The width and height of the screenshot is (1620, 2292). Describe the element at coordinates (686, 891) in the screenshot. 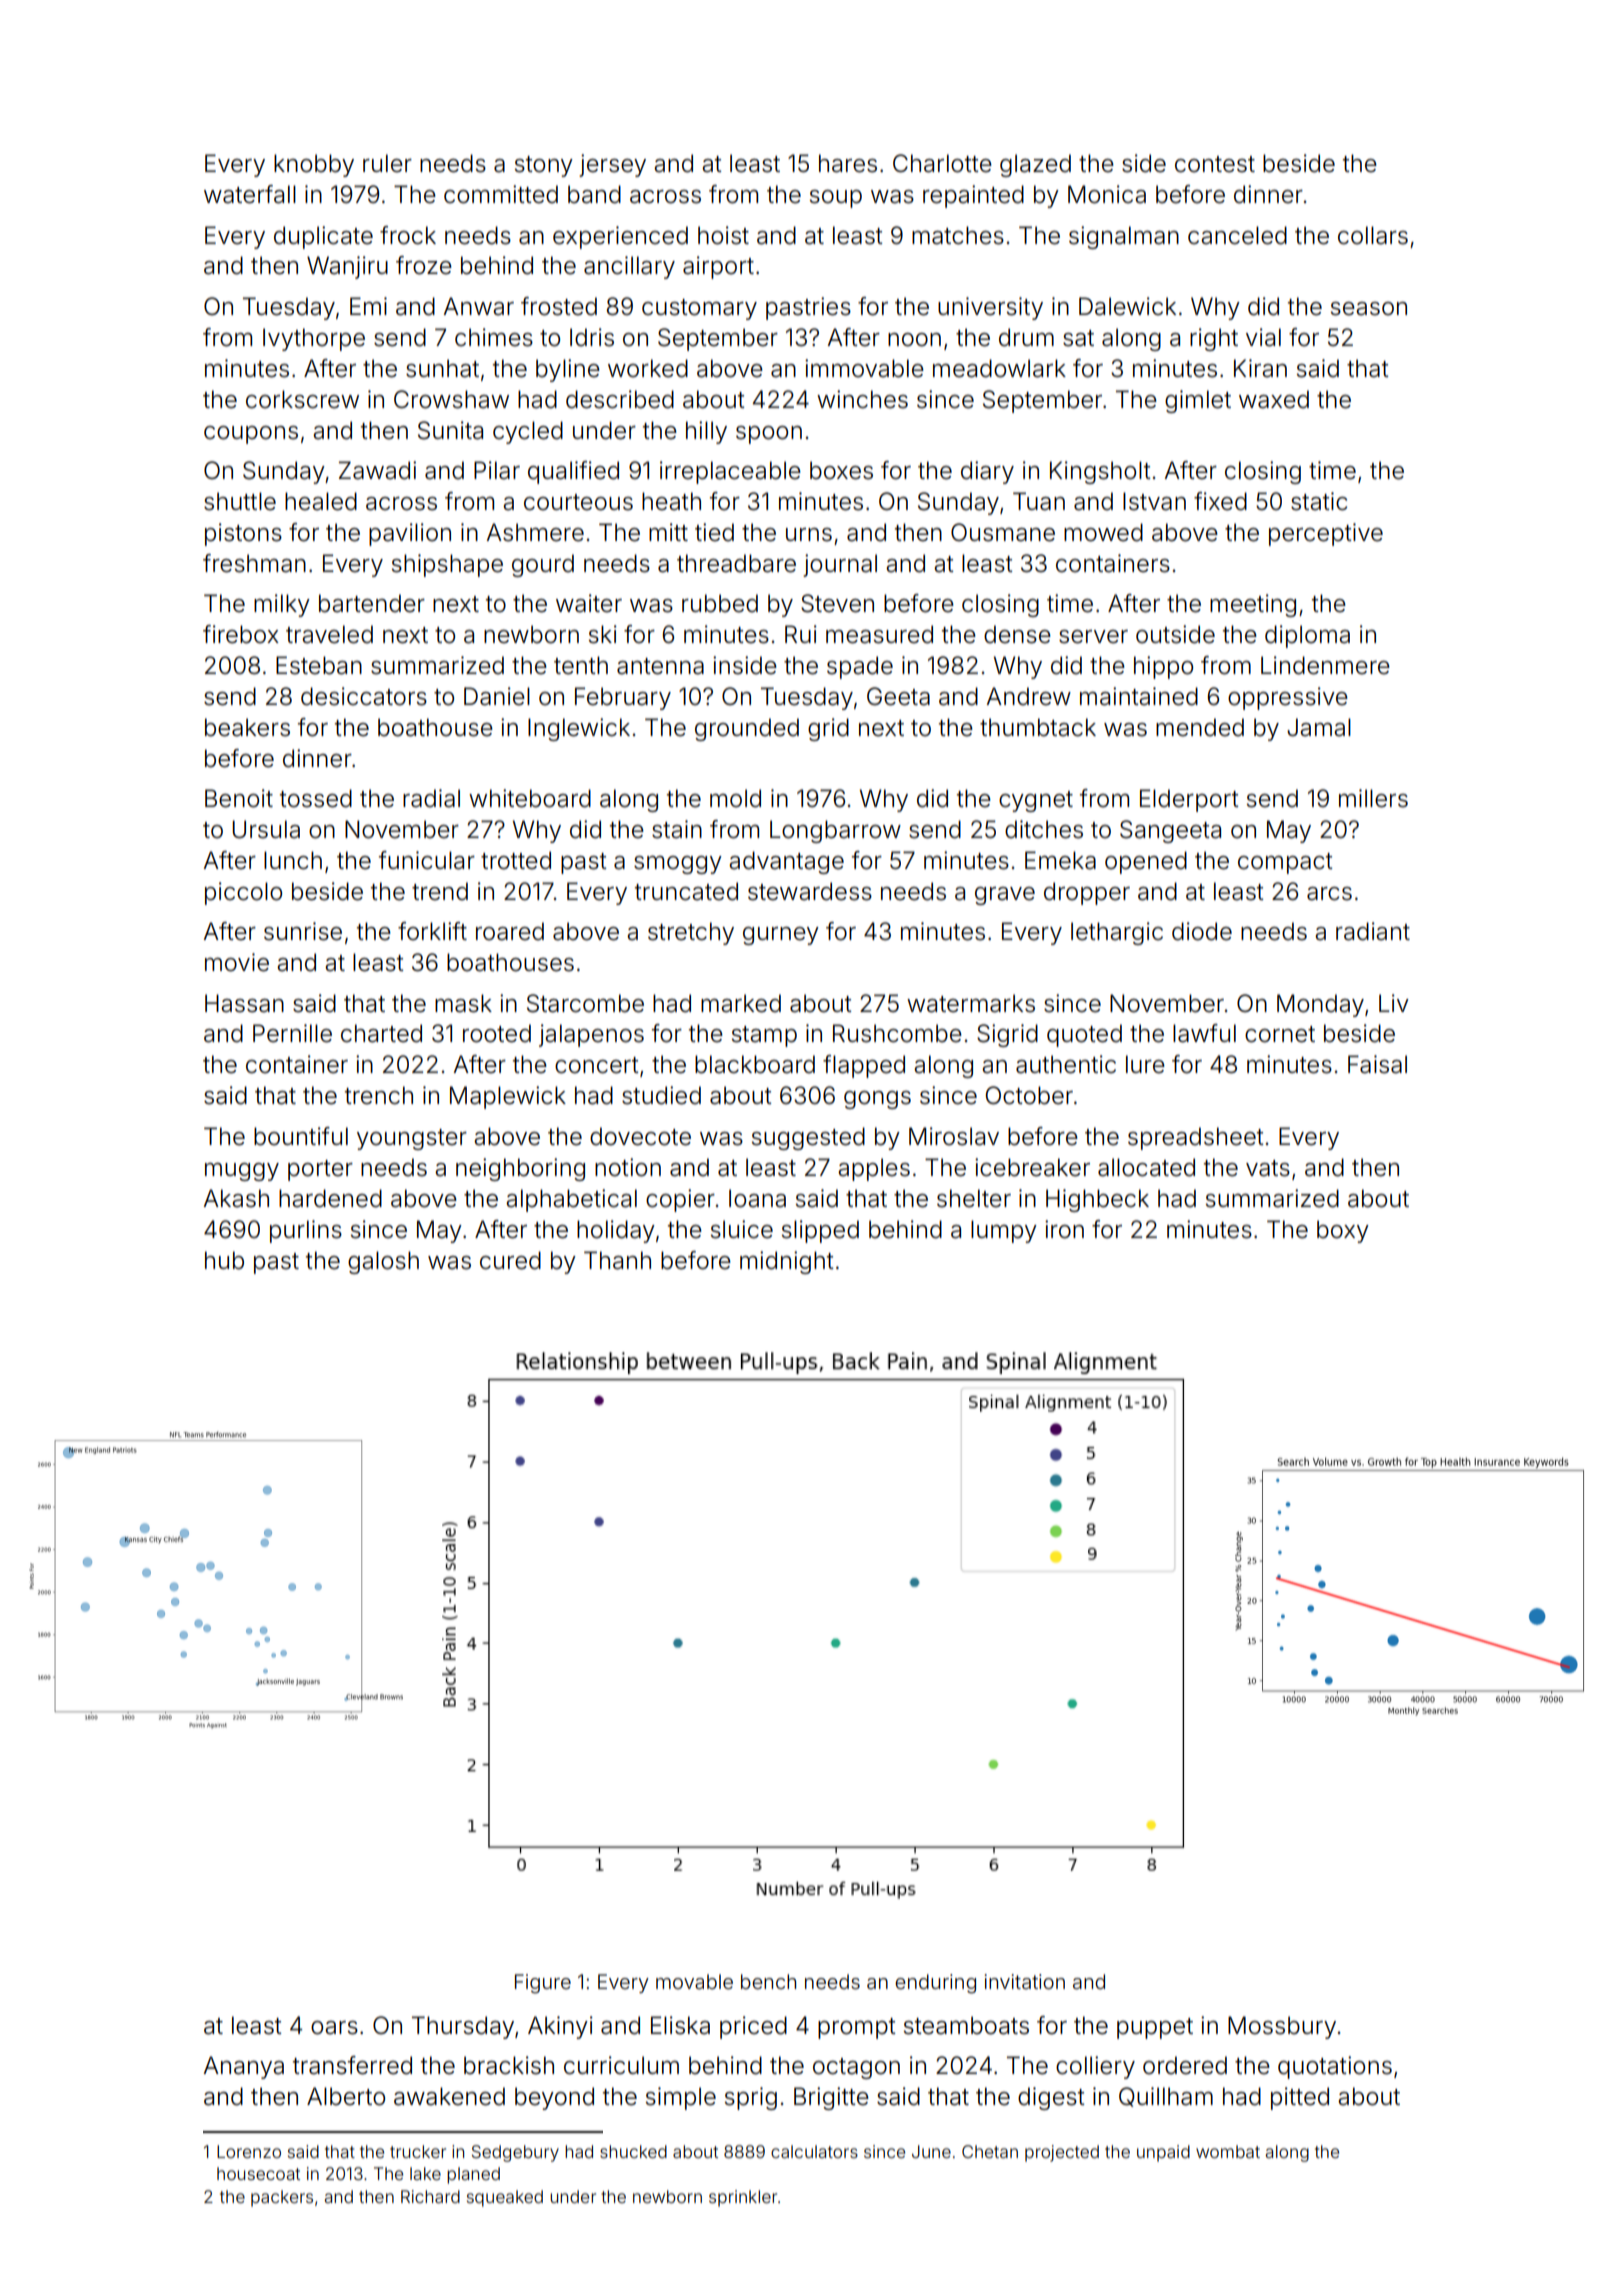

I see `truncated` at that location.
